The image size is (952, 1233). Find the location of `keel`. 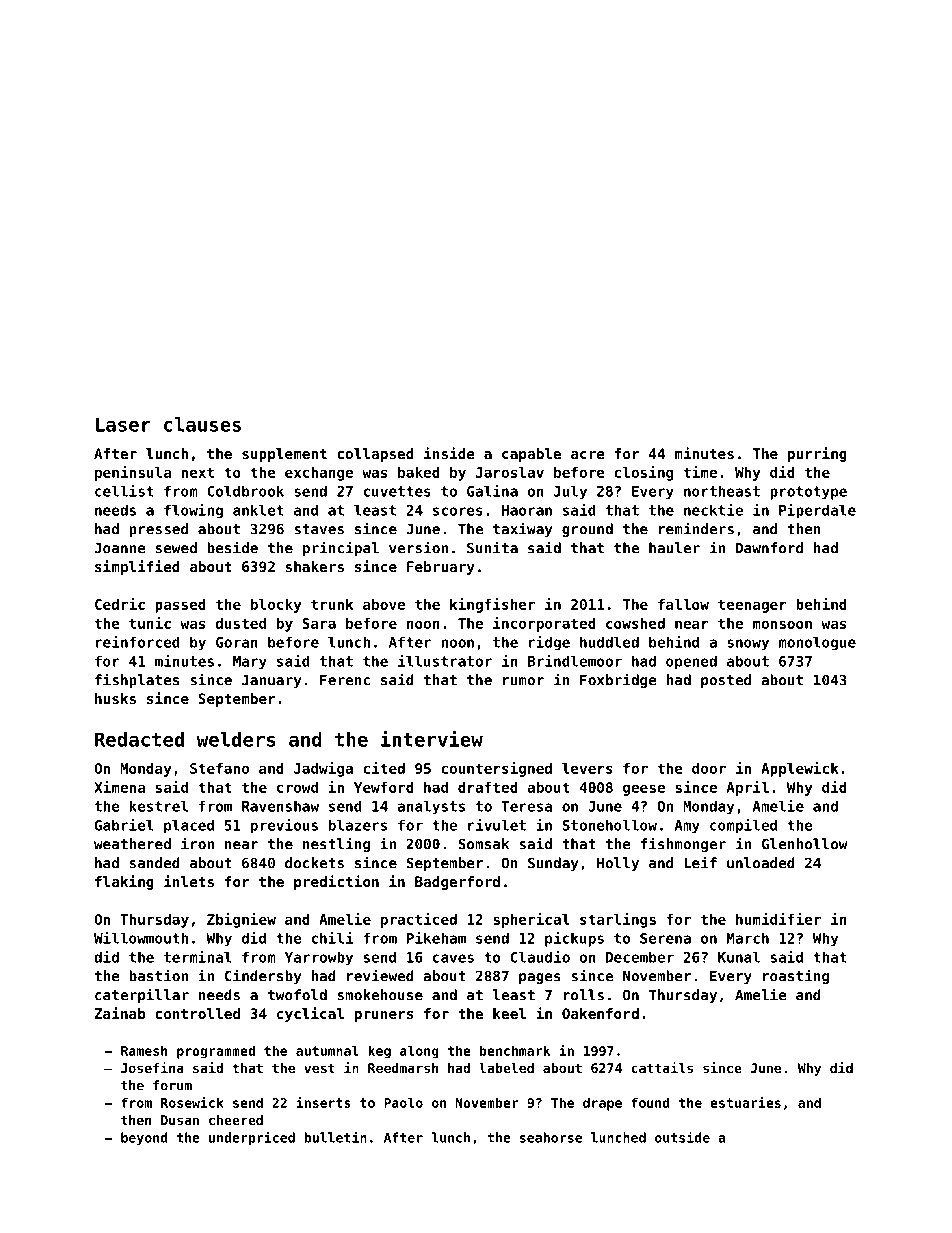

keel is located at coordinates (509, 1013).
